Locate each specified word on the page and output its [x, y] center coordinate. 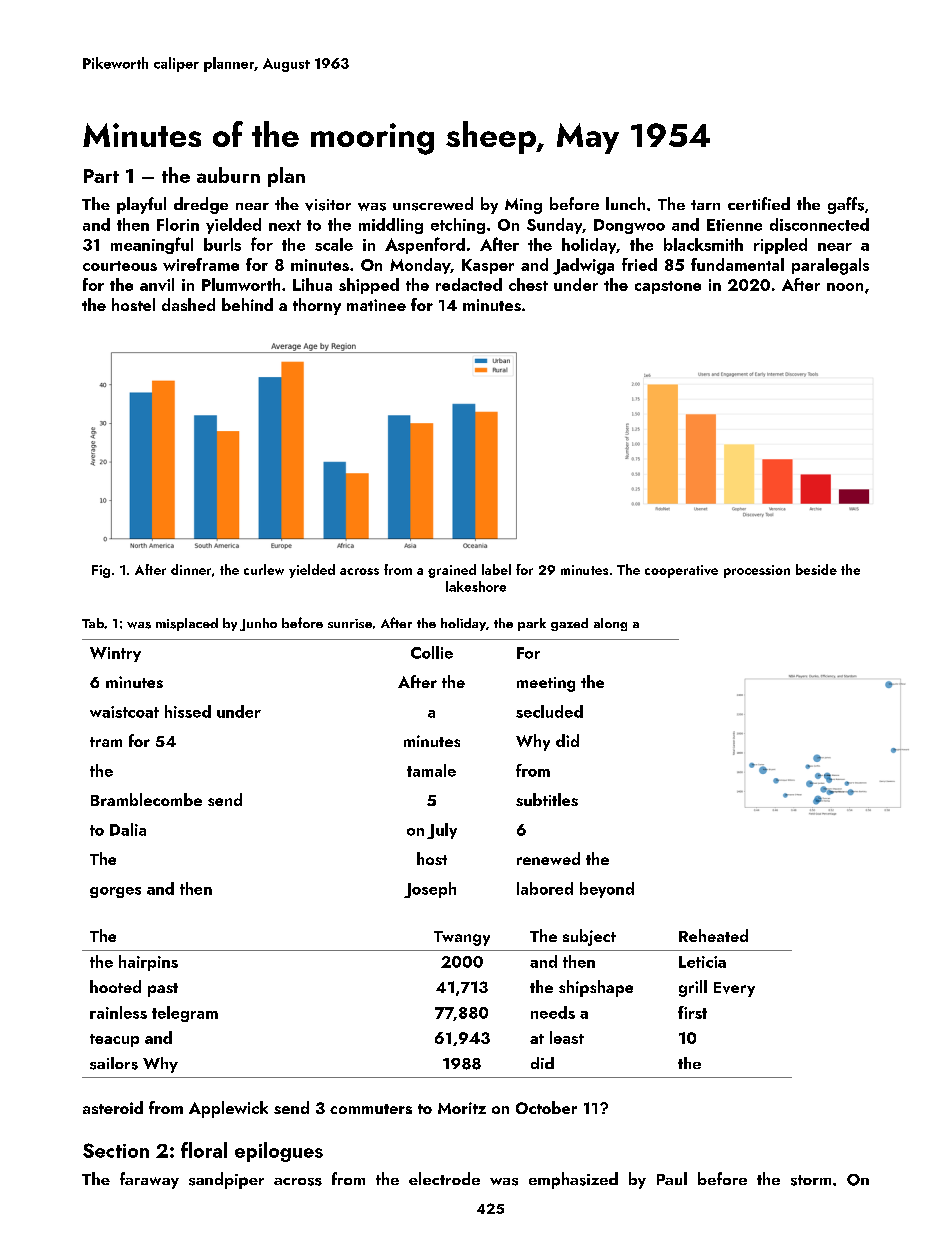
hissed [188, 711]
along [610, 624]
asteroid [113, 1107]
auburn [228, 175]
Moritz [462, 1108]
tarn [705, 205]
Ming [523, 206]
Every [734, 989]
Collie [432, 652]
